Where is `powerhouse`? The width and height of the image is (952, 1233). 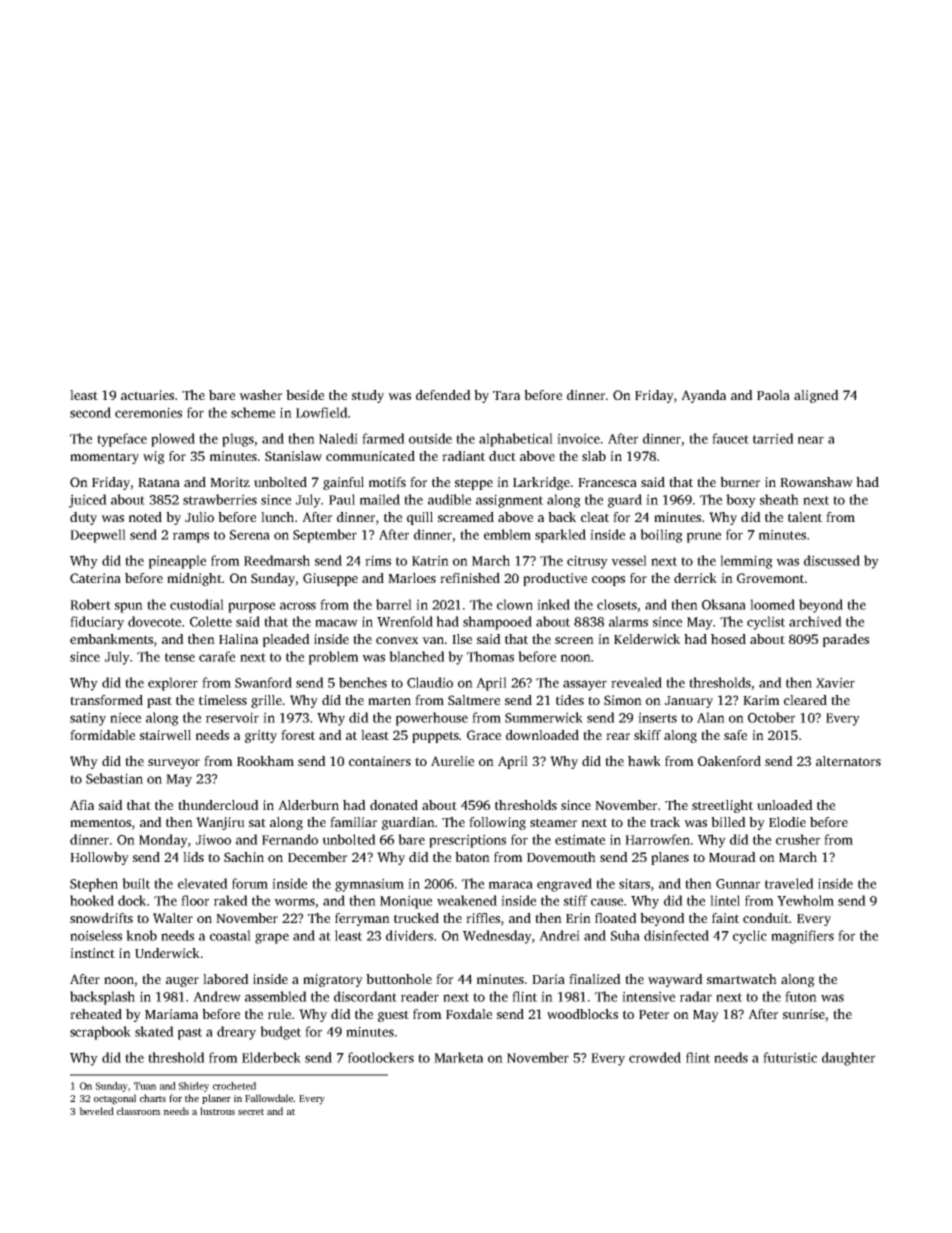
powerhouse is located at coordinates (432, 719).
